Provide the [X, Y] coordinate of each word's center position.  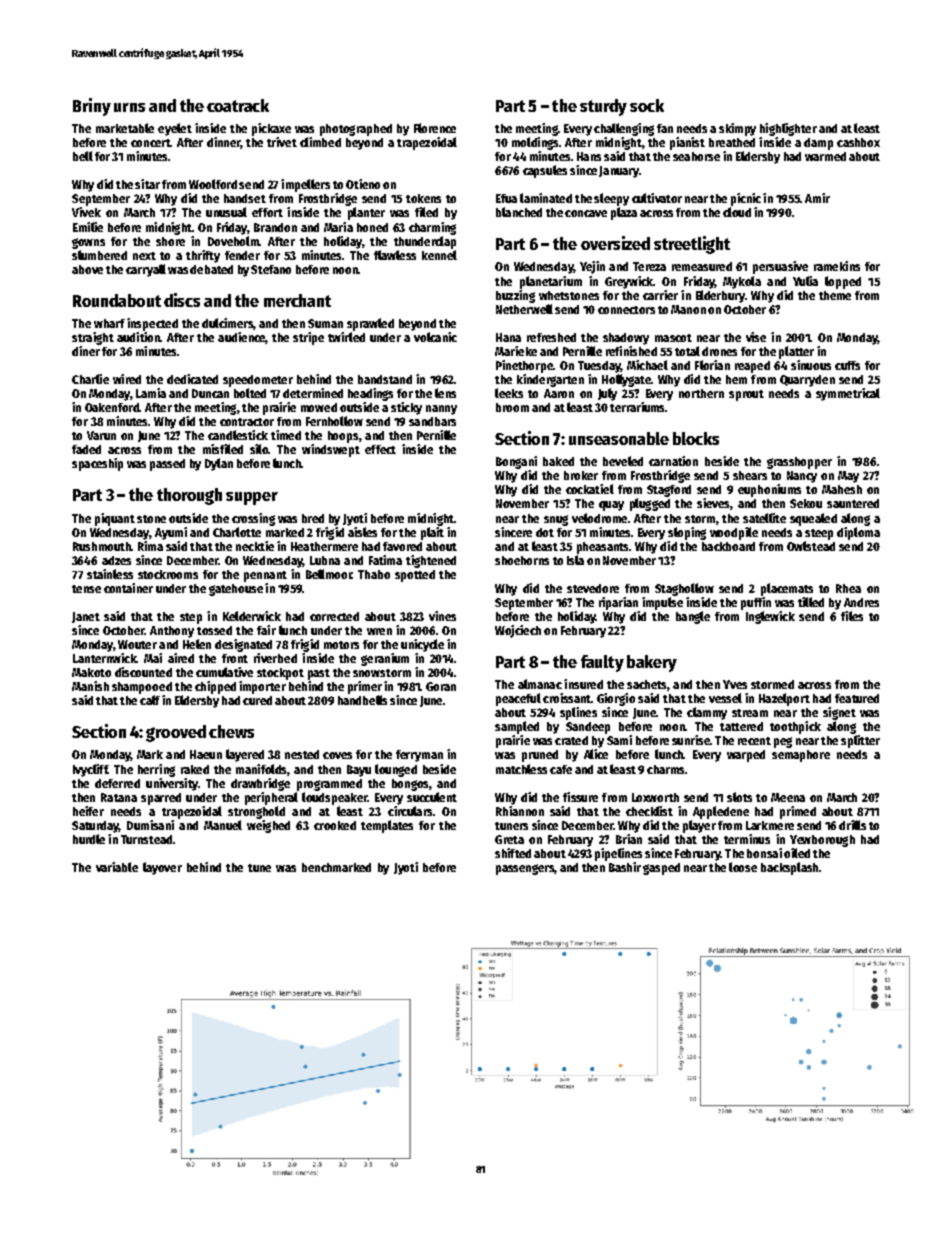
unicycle [422, 645]
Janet [86, 617]
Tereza [649, 266]
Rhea [848, 588]
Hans [589, 156]
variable [117, 867]
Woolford [213, 184]
